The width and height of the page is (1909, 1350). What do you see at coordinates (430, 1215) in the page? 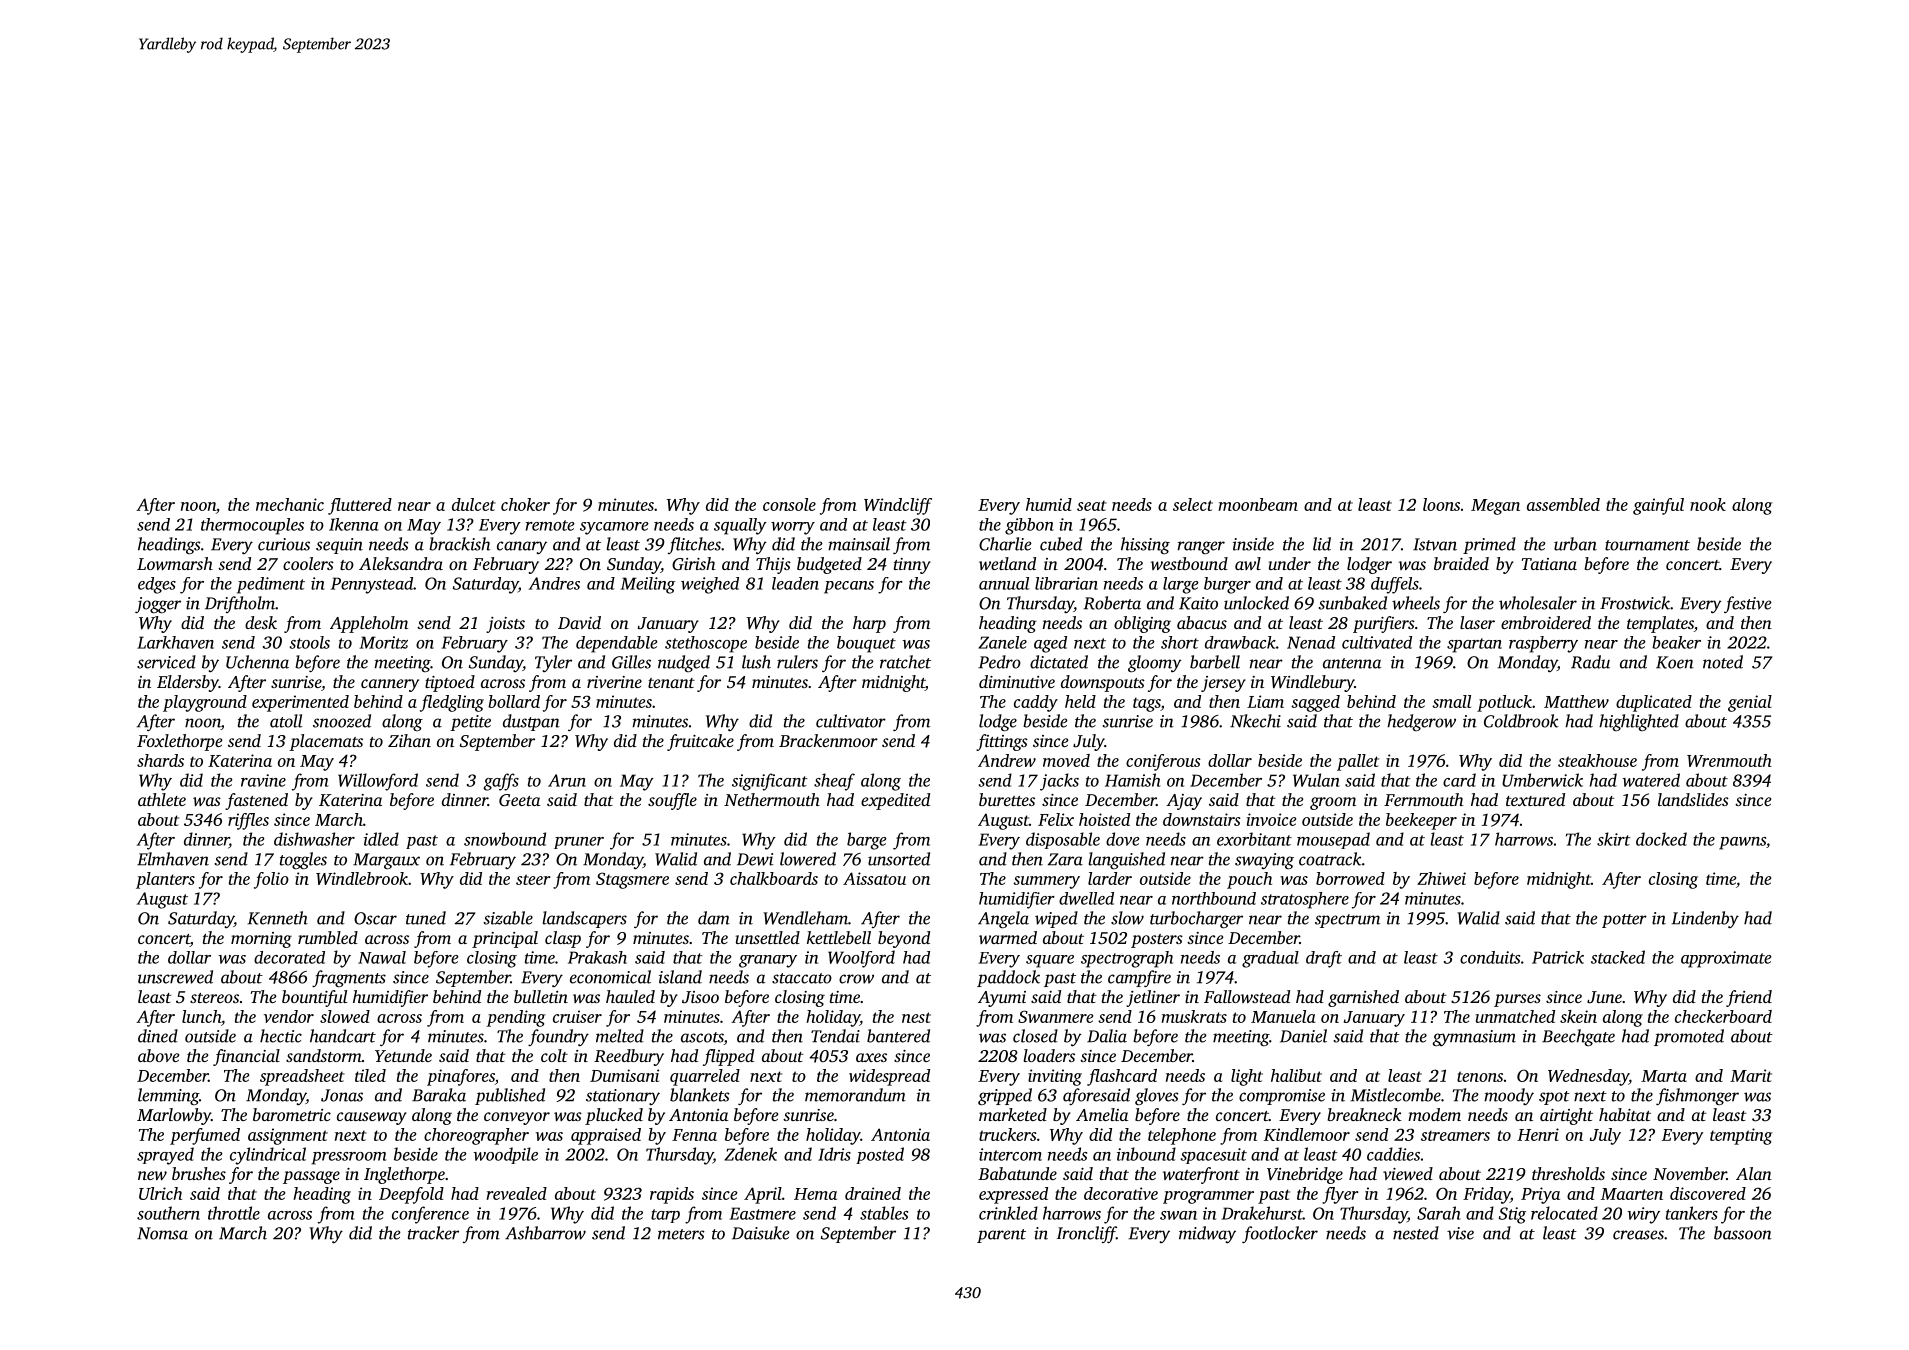
I see `conference` at bounding box center [430, 1215].
